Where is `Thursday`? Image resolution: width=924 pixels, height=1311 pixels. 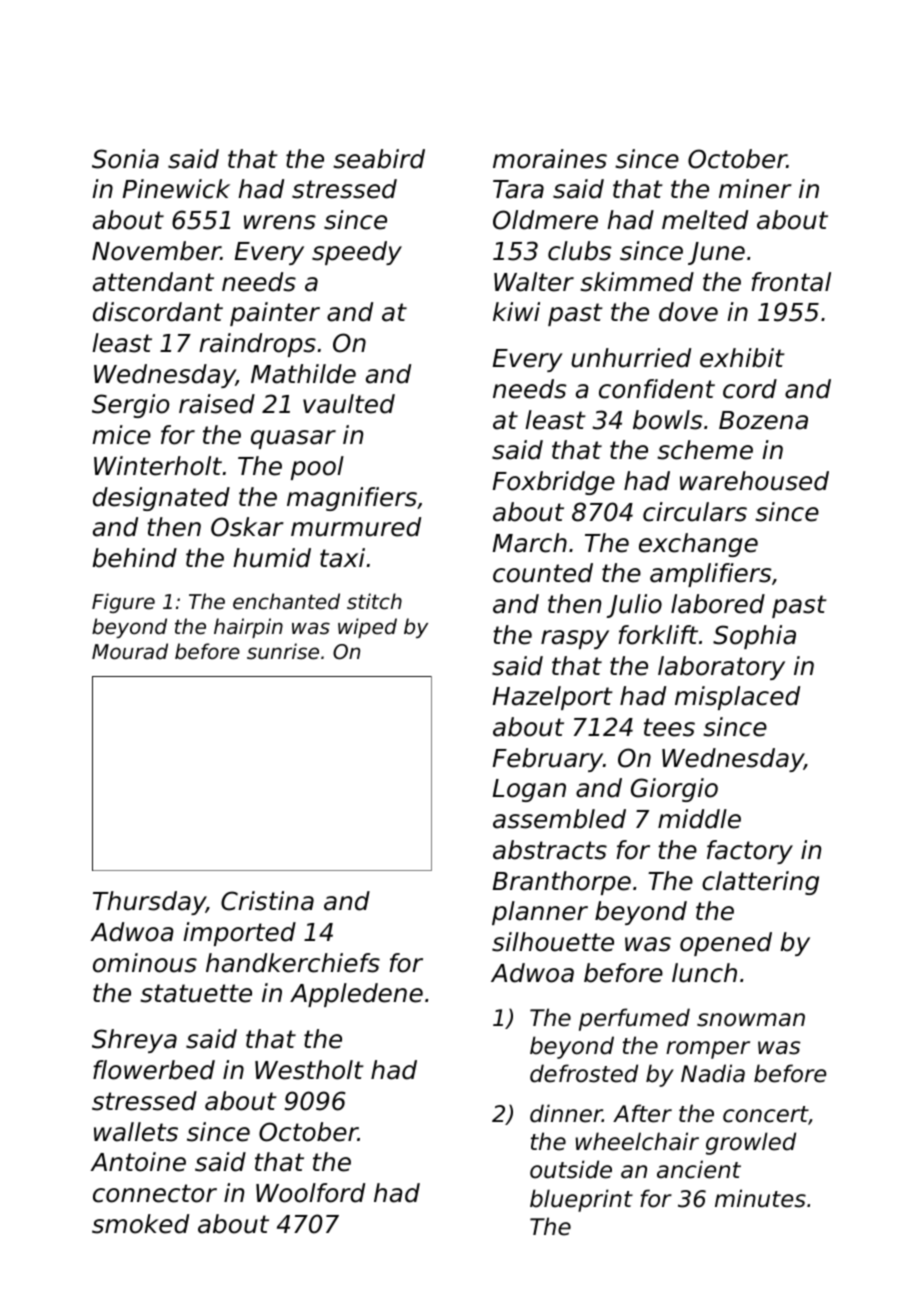 Thursday is located at coordinates (149, 903).
